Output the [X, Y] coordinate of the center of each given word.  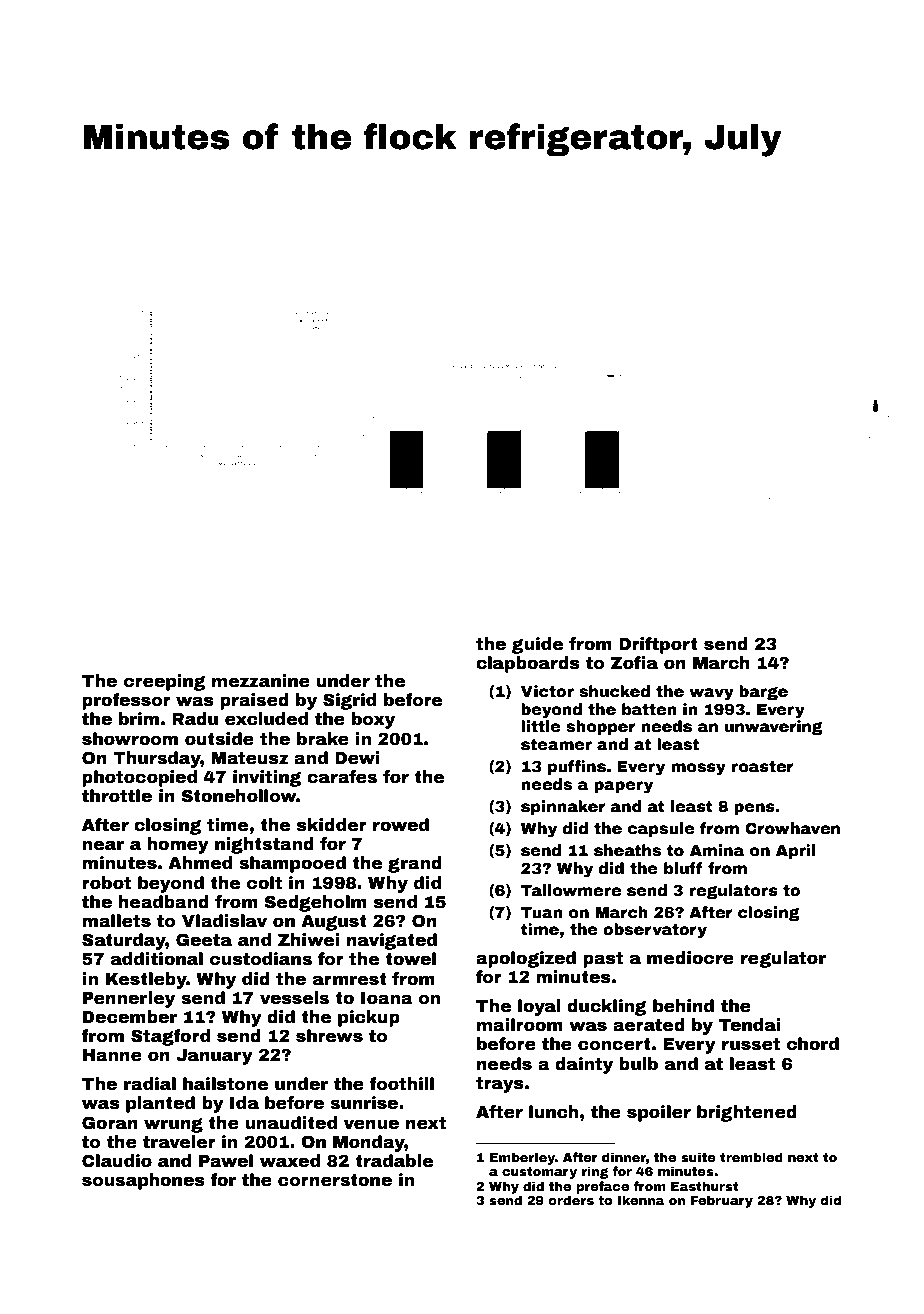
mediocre [690, 958]
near [103, 845]
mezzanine [261, 681]
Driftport [658, 645]
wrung [173, 1125]
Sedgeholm [315, 903]
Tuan [542, 913]
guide [537, 645]
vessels [294, 998]
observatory [655, 931]
